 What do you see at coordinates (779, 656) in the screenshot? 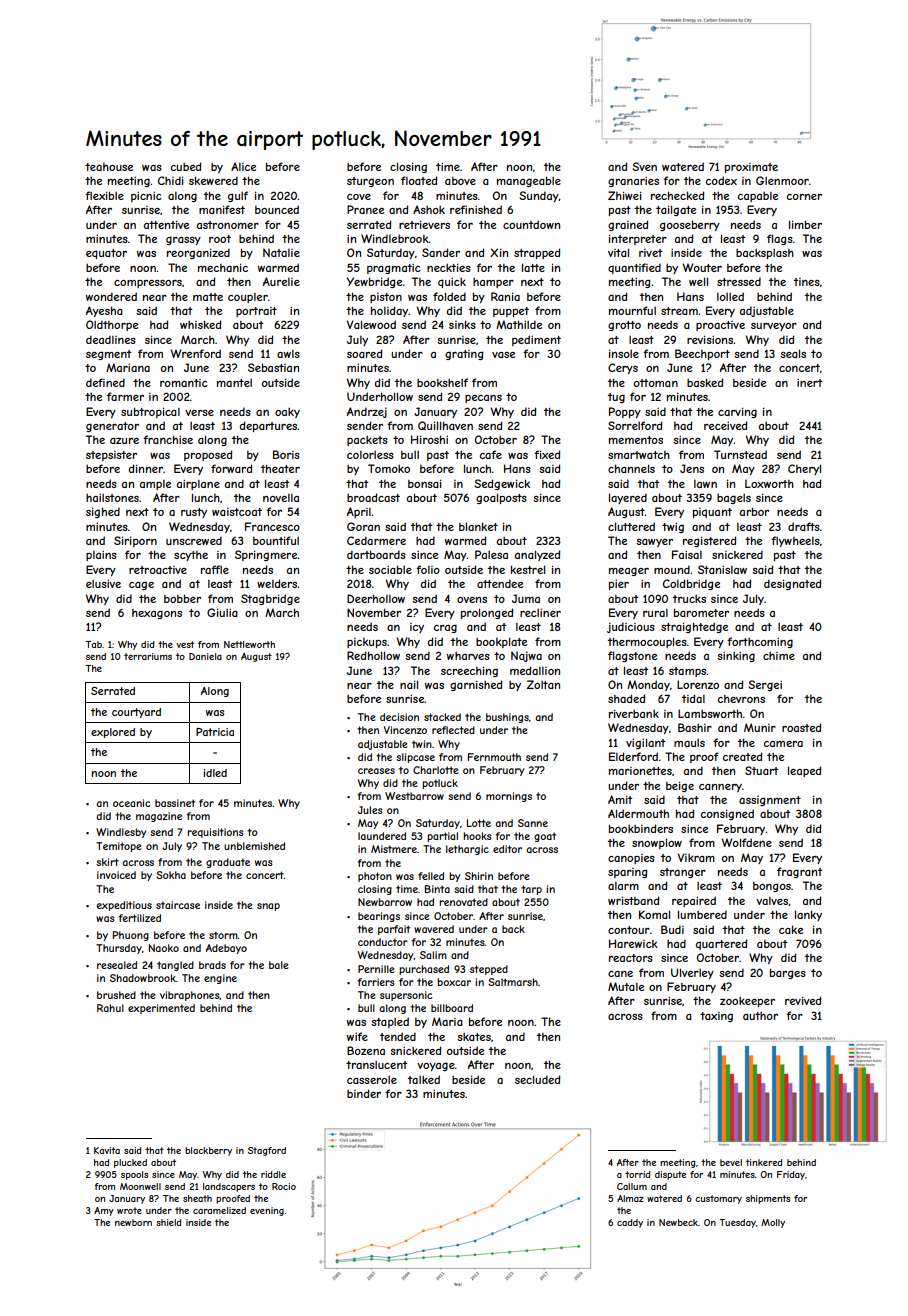
I see `chime` at bounding box center [779, 656].
